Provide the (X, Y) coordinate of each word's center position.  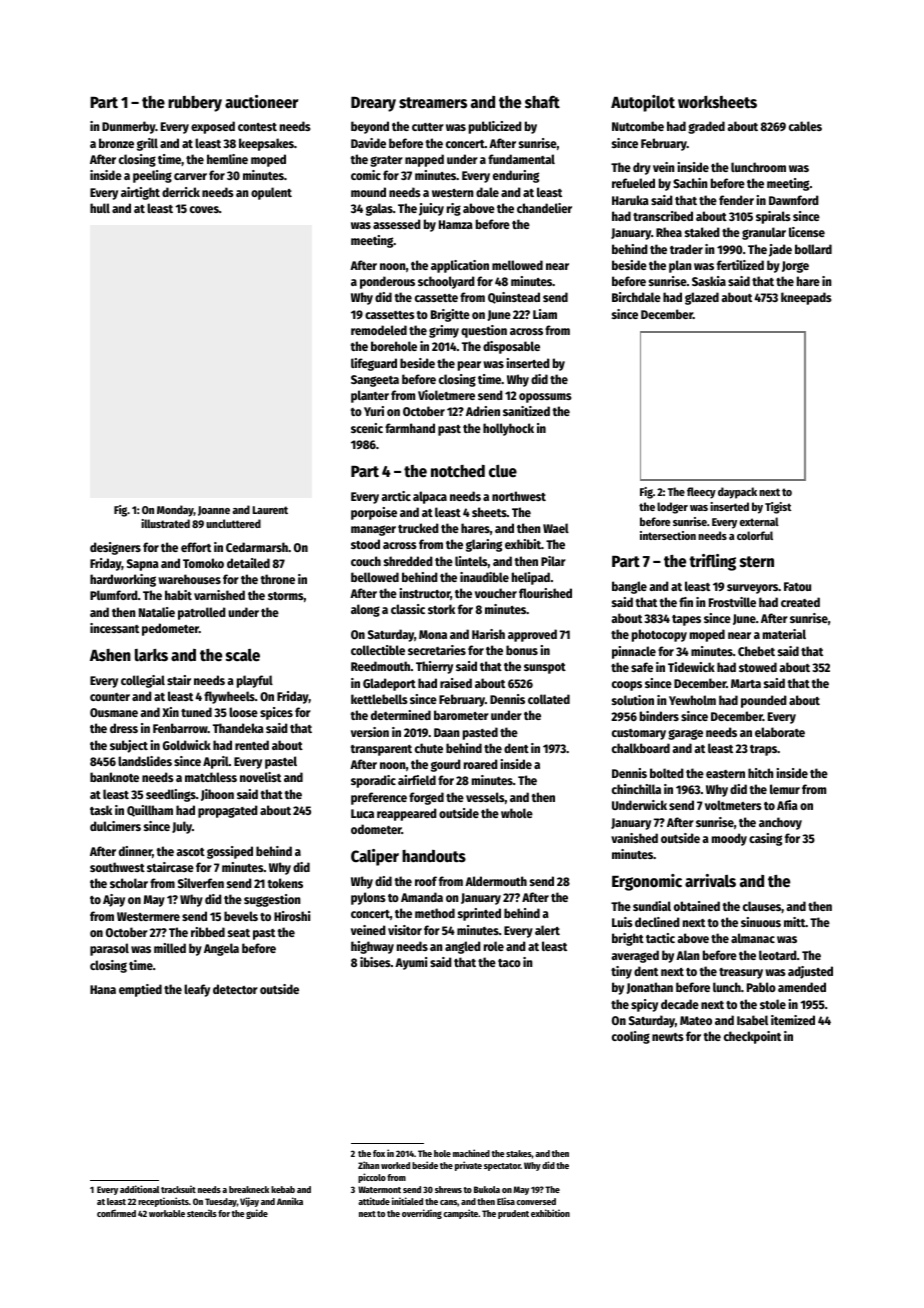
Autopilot (643, 103)
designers (115, 548)
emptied (140, 990)
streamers (433, 103)
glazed (702, 298)
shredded (408, 561)
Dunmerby (129, 127)
